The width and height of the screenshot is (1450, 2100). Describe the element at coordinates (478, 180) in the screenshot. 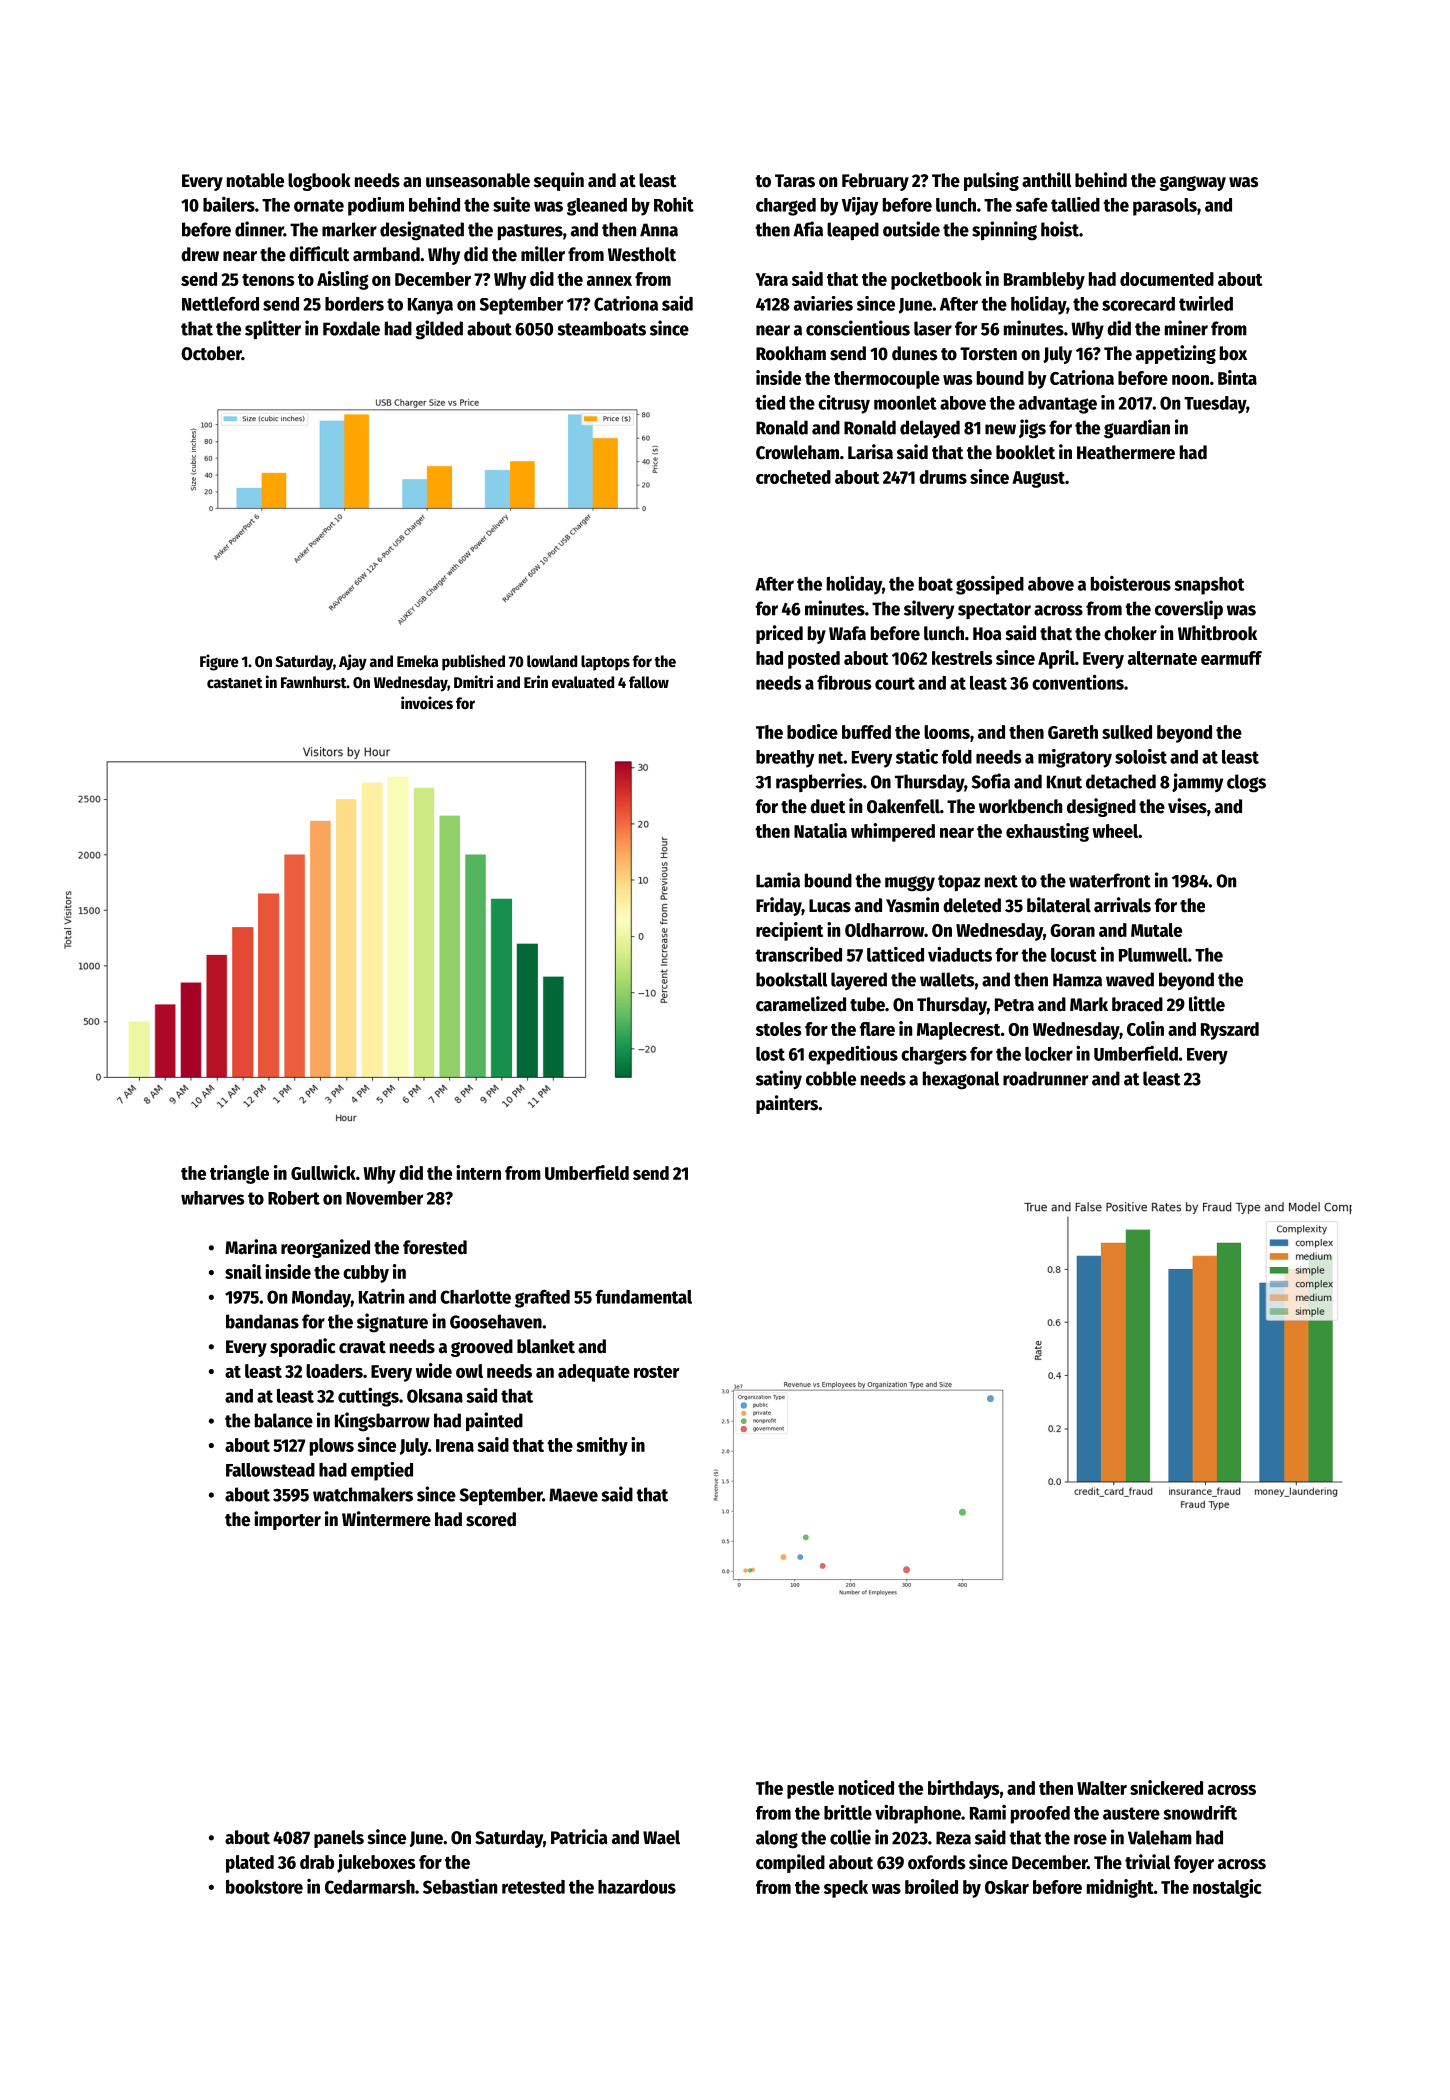

I see `unseasonable` at that location.
